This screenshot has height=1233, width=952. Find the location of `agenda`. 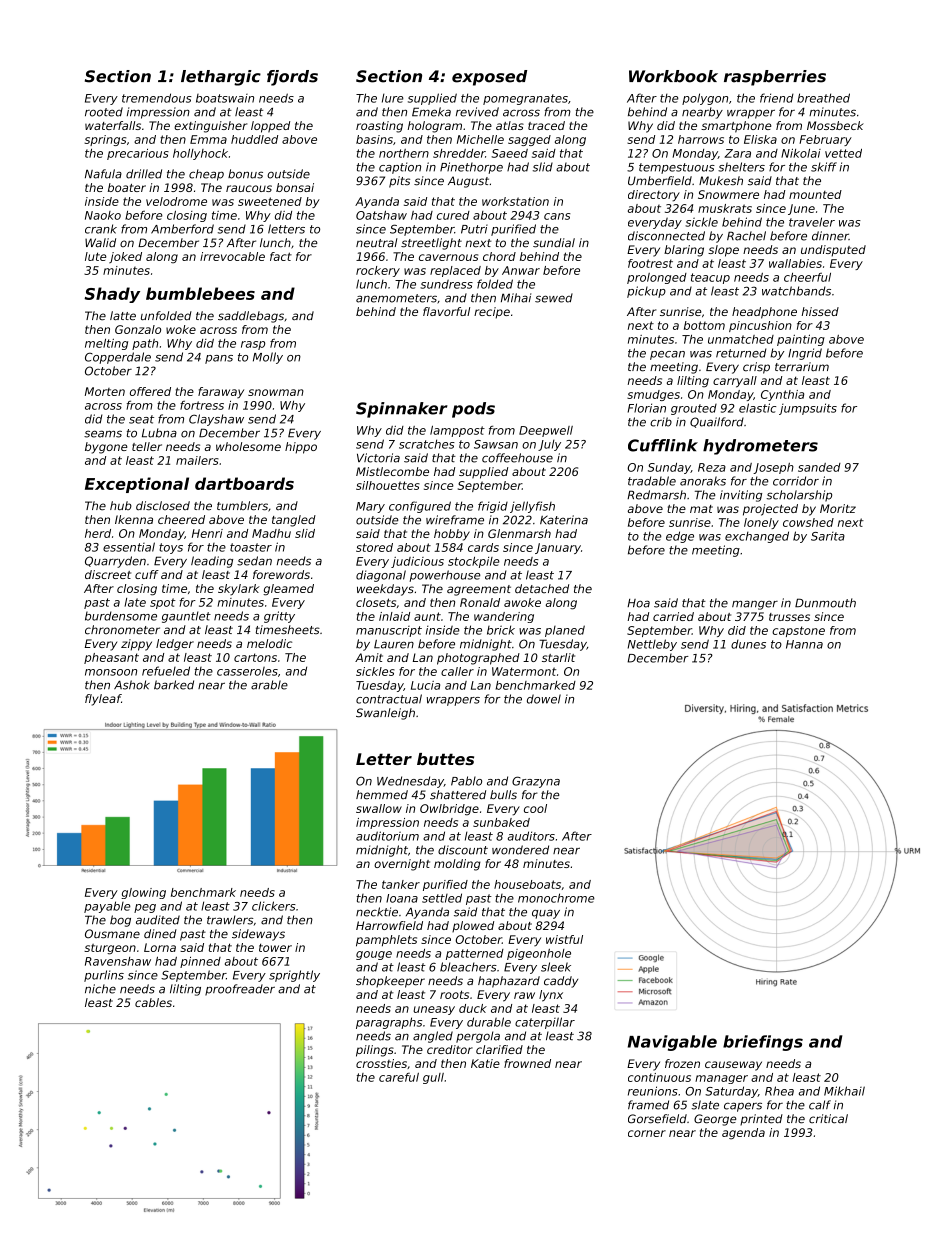

agenda is located at coordinates (743, 1134).
